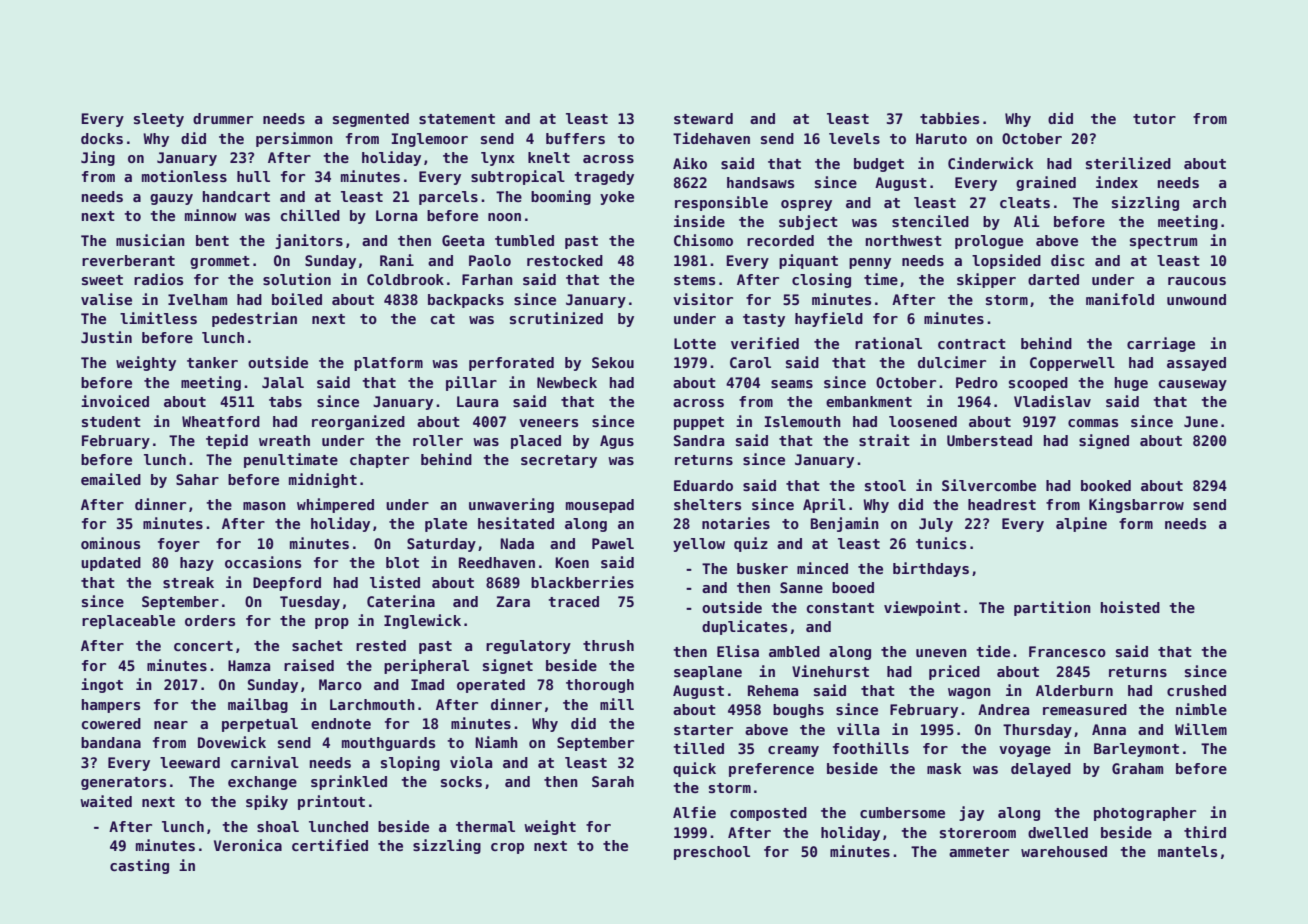  What do you see at coordinates (559, 461) in the image?
I see `secretary` at bounding box center [559, 461].
